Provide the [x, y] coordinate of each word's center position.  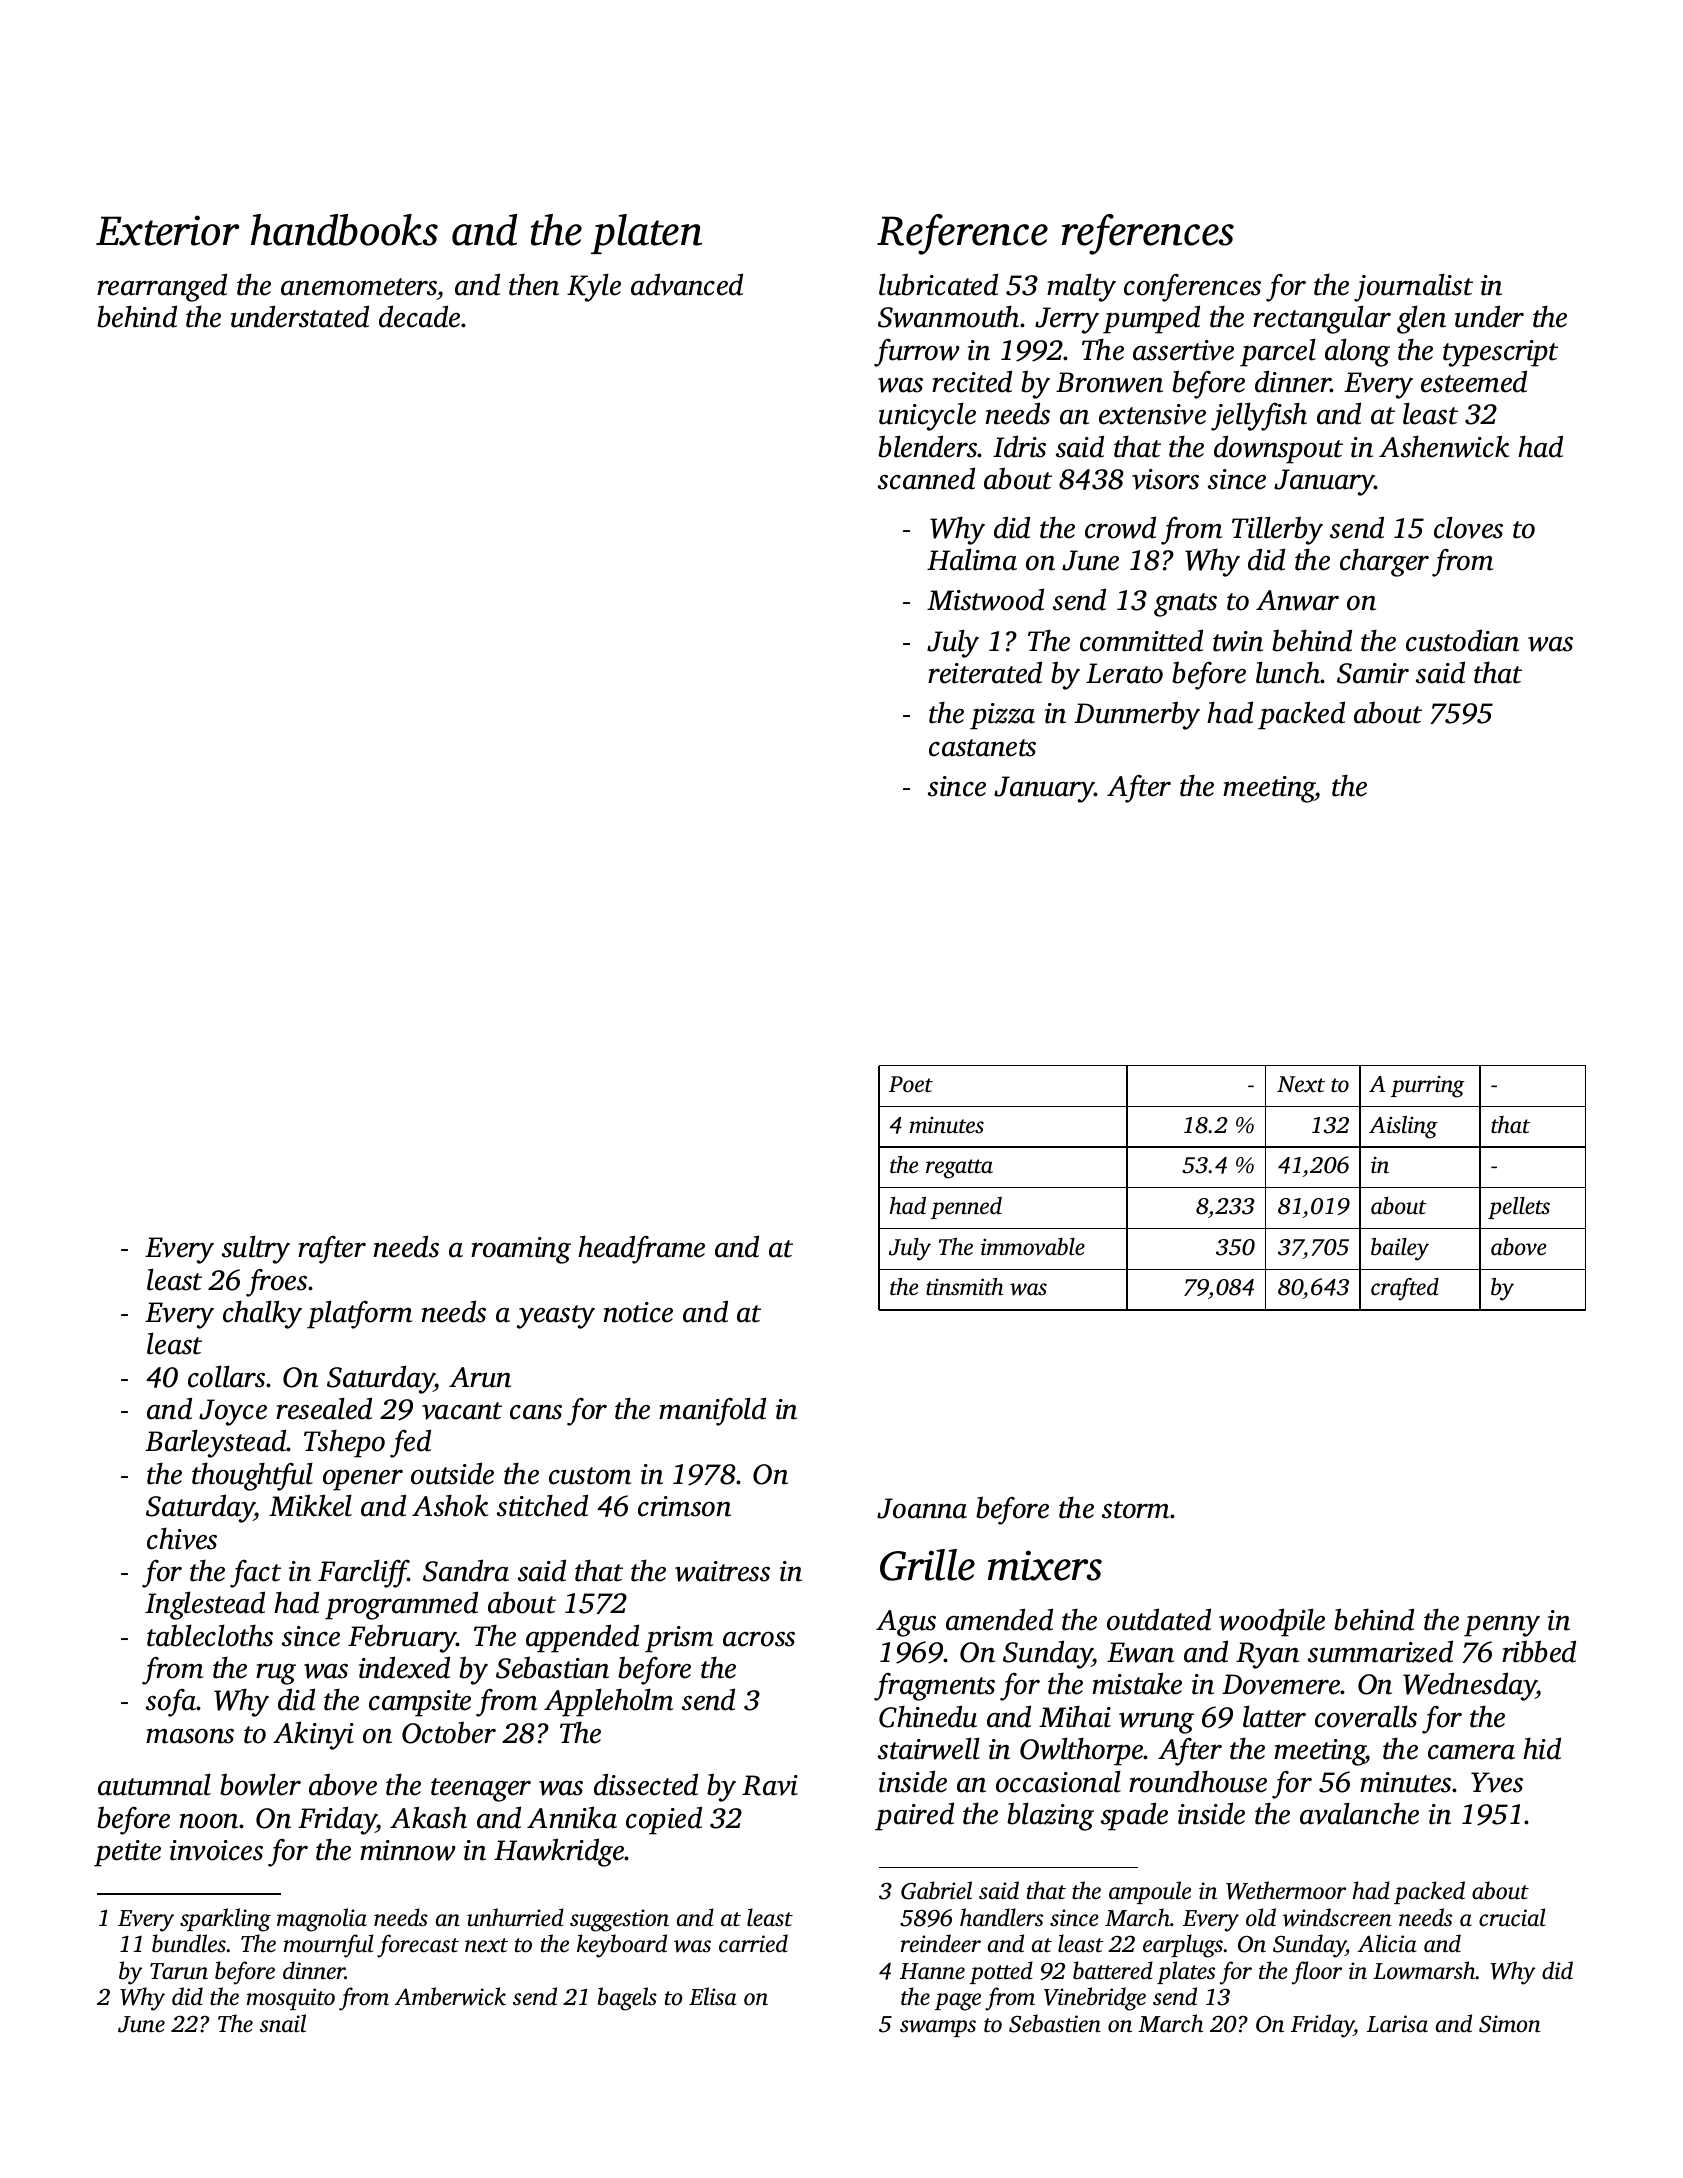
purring [1428, 1087]
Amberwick [450, 1996]
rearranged [162, 287]
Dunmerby [1137, 715]
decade [419, 316]
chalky [262, 1314]
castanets [982, 748]
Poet [911, 1084]
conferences [1192, 288]
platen [646, 234]
